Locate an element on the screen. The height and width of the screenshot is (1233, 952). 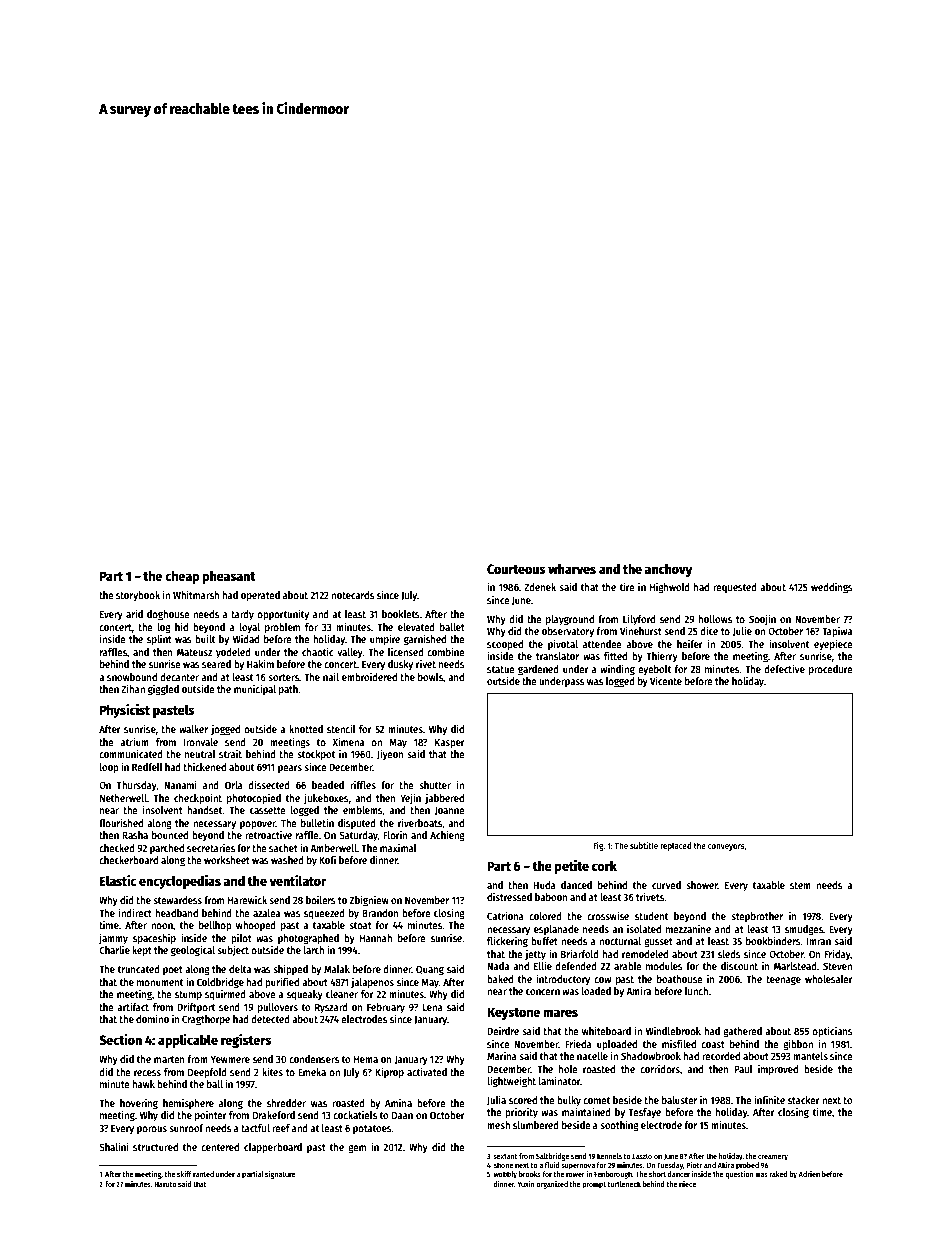
truncated is located at coordinates (139, 969).
